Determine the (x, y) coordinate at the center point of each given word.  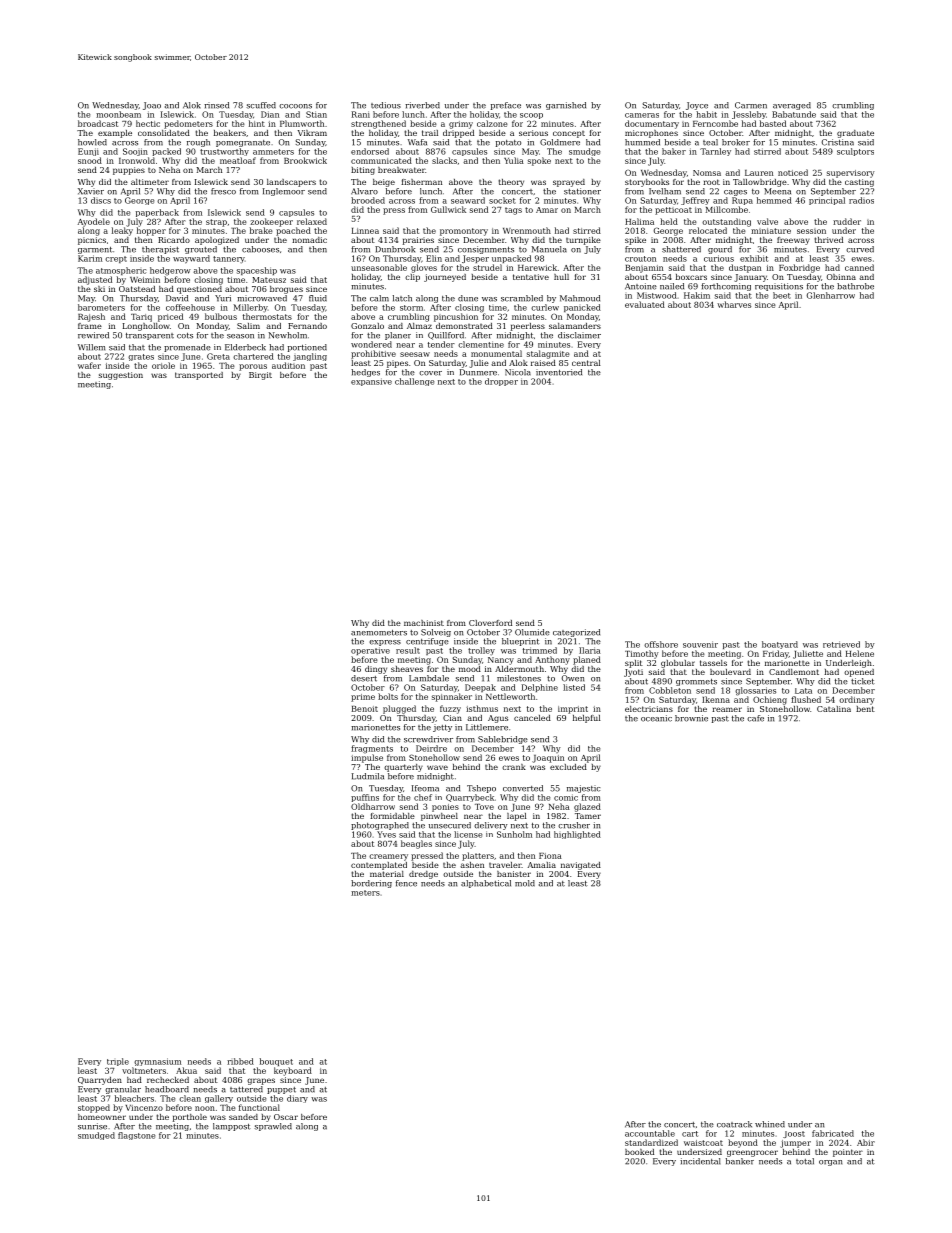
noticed (793, 172)
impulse (367, 758)
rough (198, 143)
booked (639, 1152)
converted (523, 788)
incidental (700, 1161)
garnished (566, 106)
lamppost (232, 1127)
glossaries (755, 691)
